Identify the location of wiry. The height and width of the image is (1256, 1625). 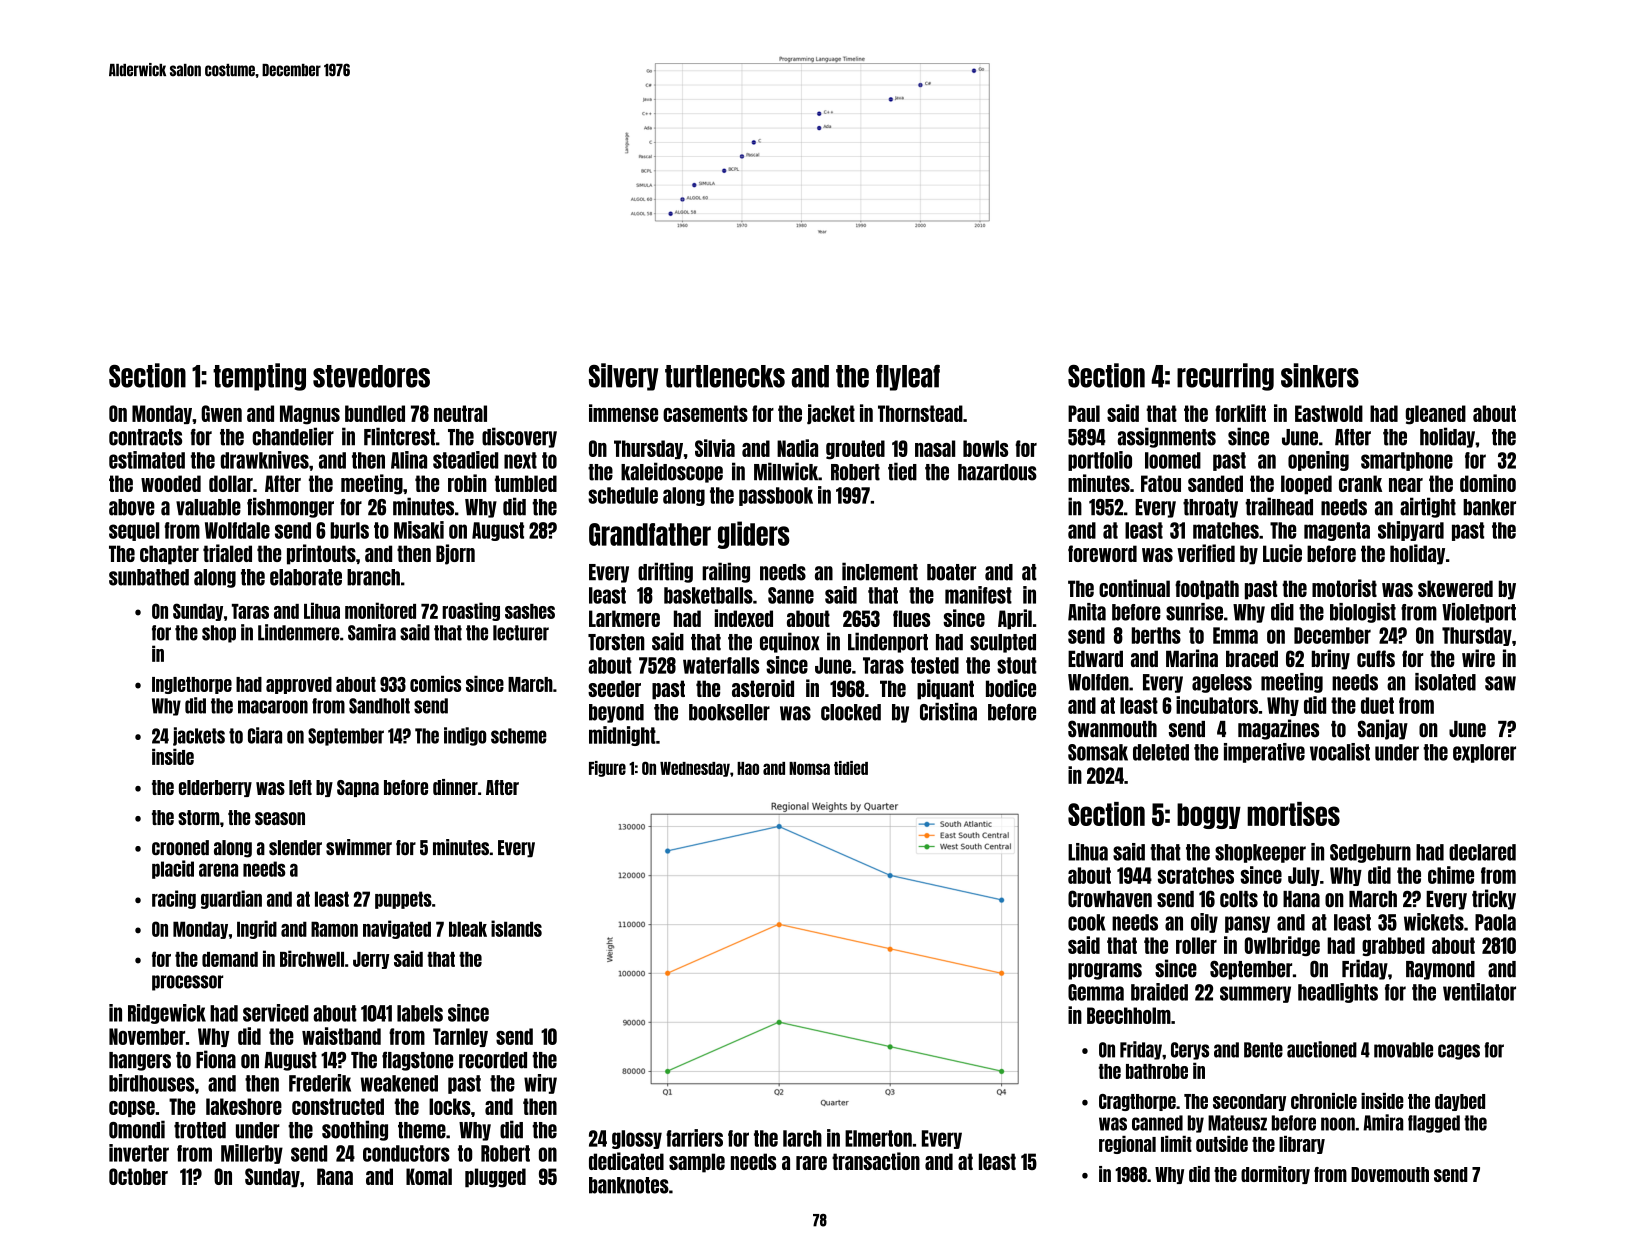
(540, 1084).
